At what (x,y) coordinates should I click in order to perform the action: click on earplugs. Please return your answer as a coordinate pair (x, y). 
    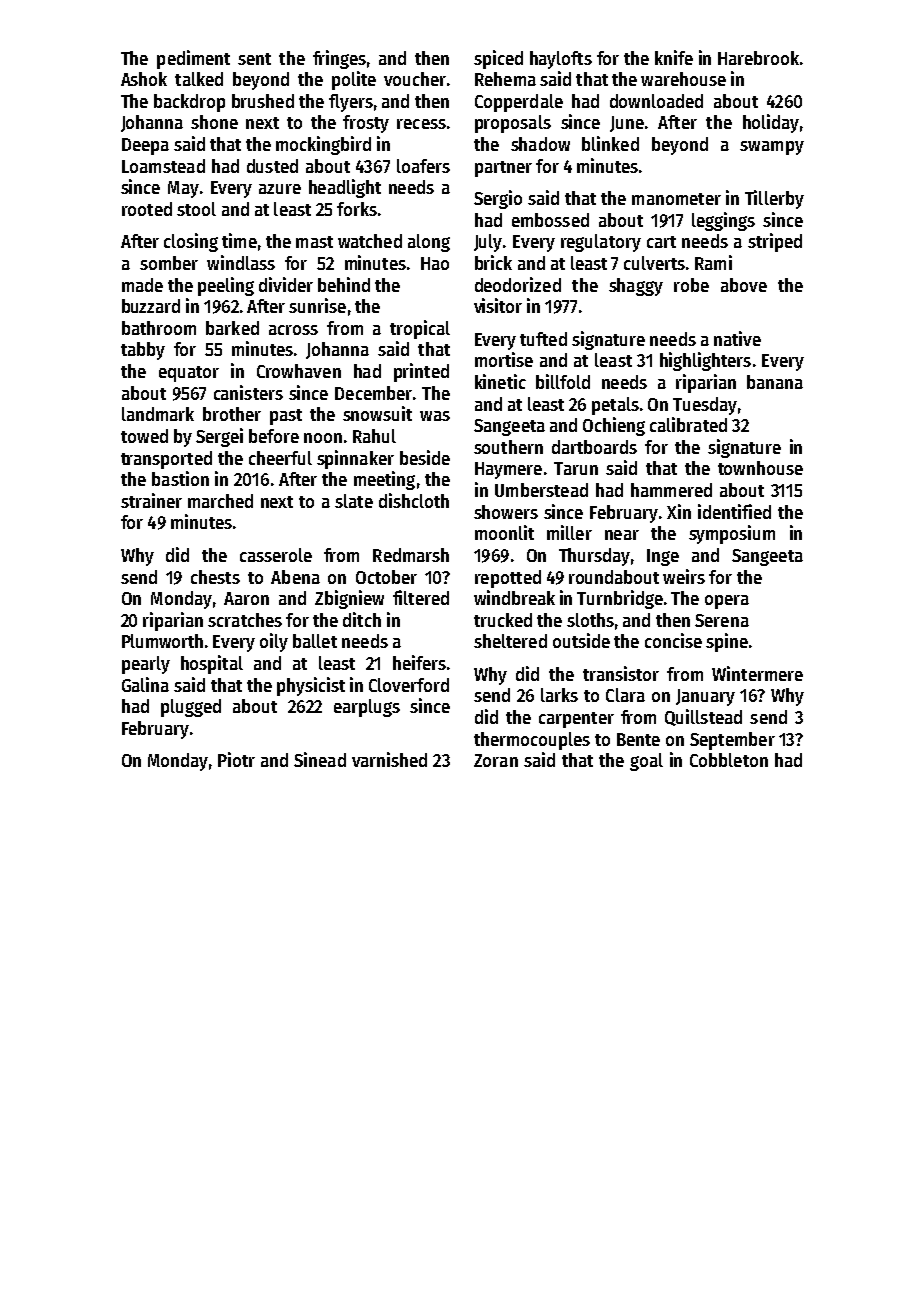
    Looking at the image, I should click on (367, 708).
